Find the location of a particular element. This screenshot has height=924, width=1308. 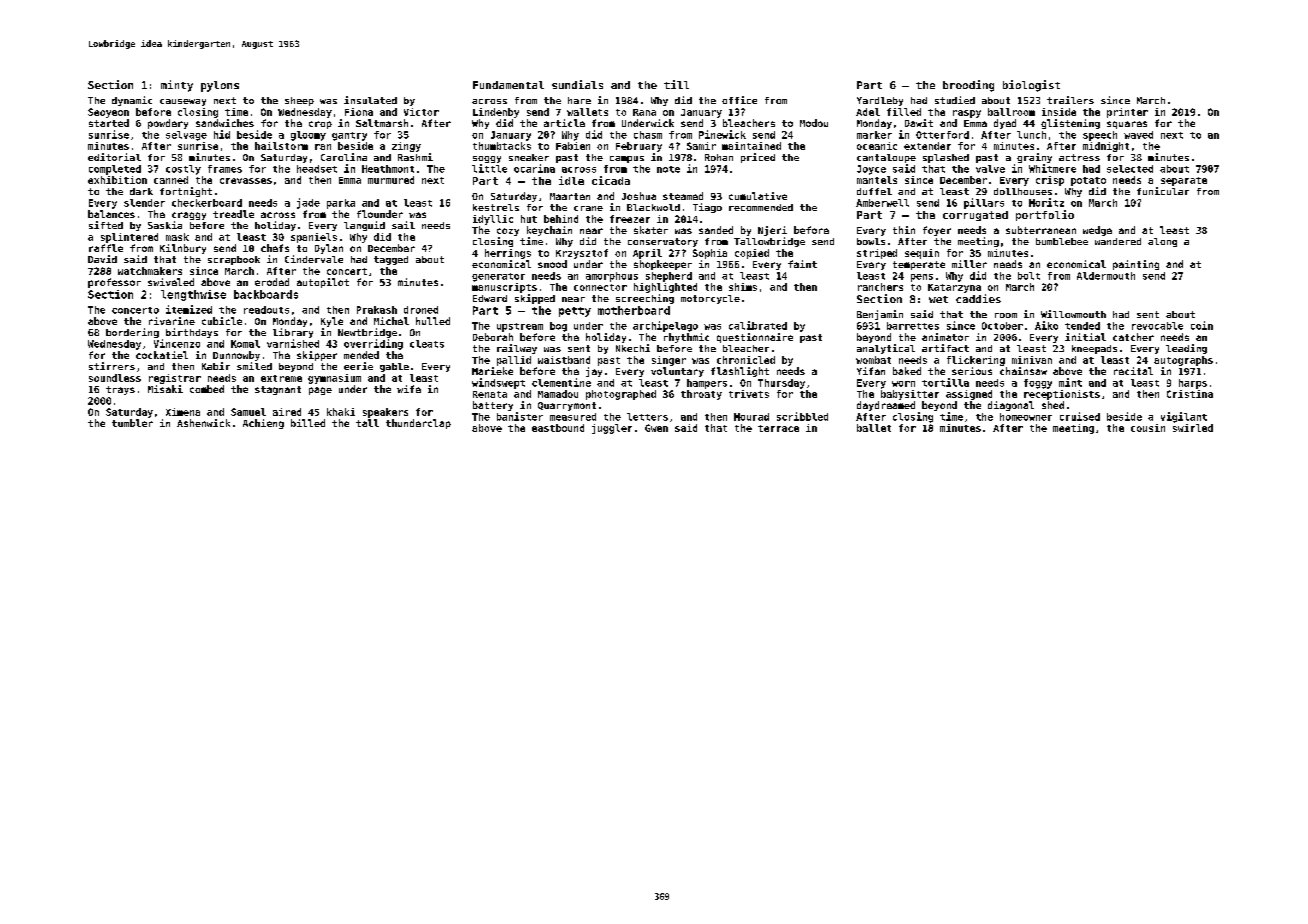

watchmakers is located at coordinates (150, 271).
